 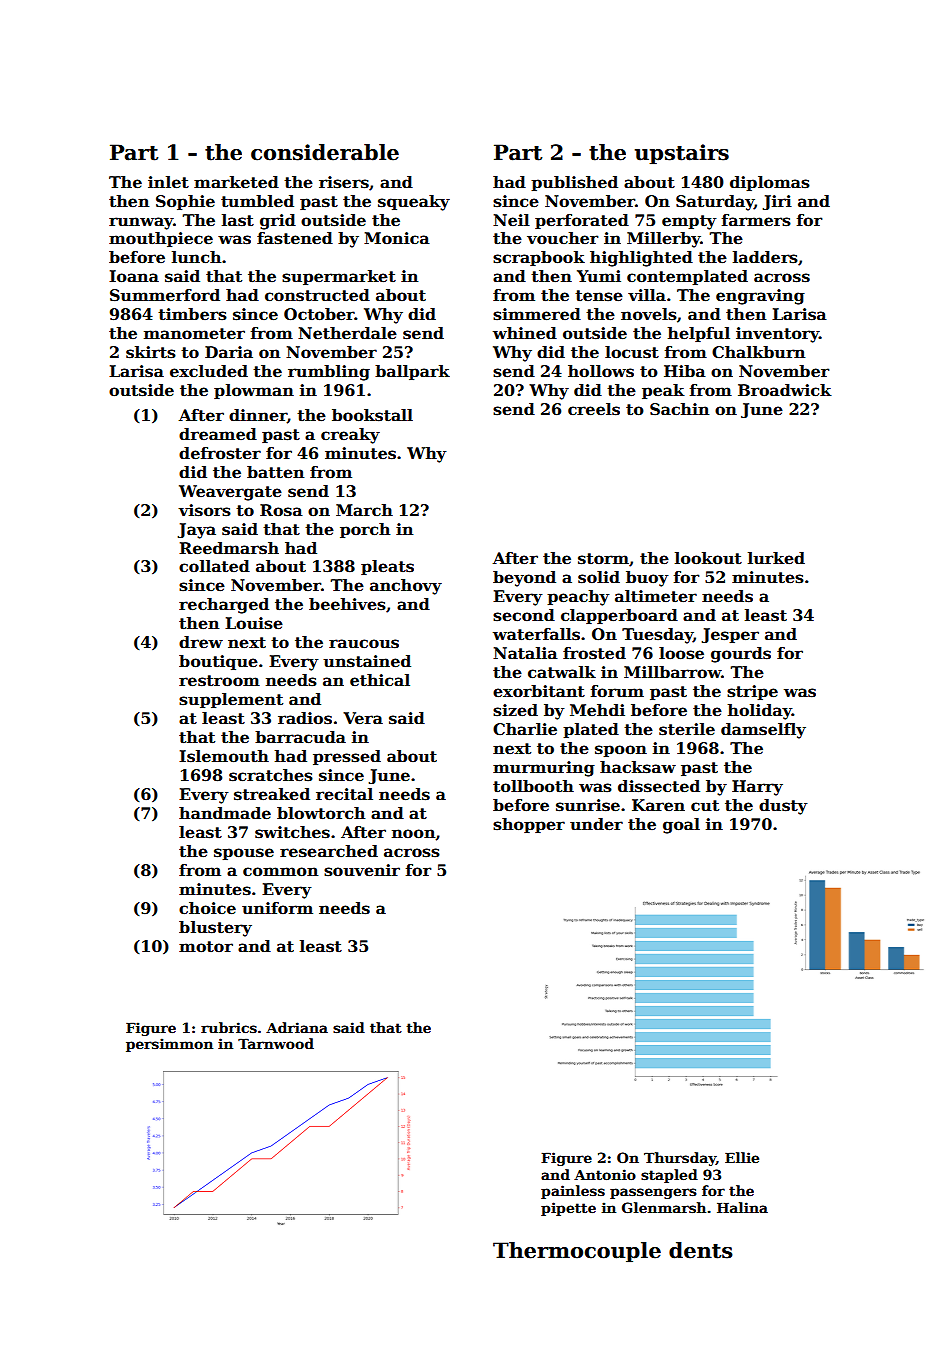 I want to click on Thermocouple, so click(x=577, y=1252).
